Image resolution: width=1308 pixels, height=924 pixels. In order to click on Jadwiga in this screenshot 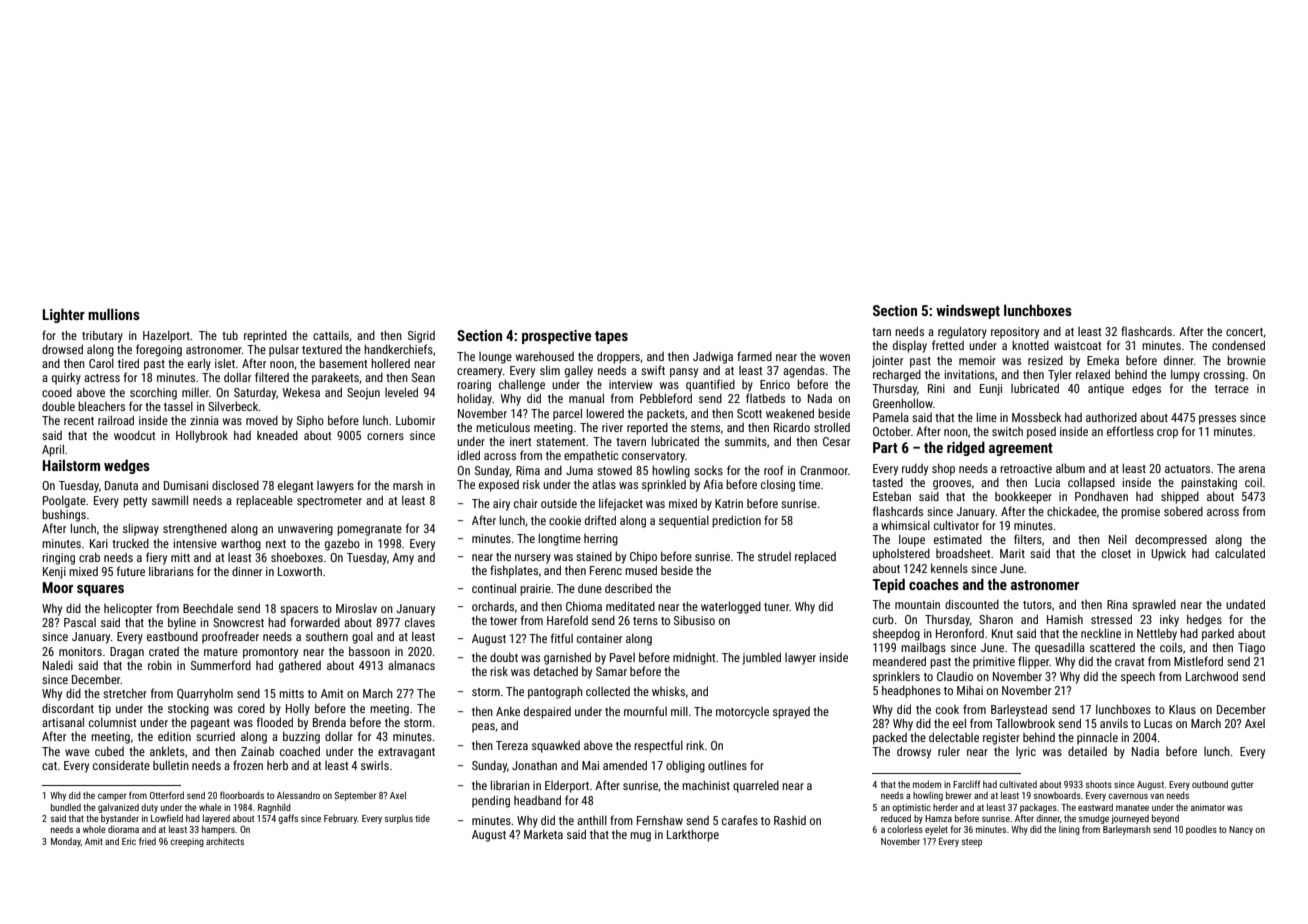, I will do `click(713, 357)`.
